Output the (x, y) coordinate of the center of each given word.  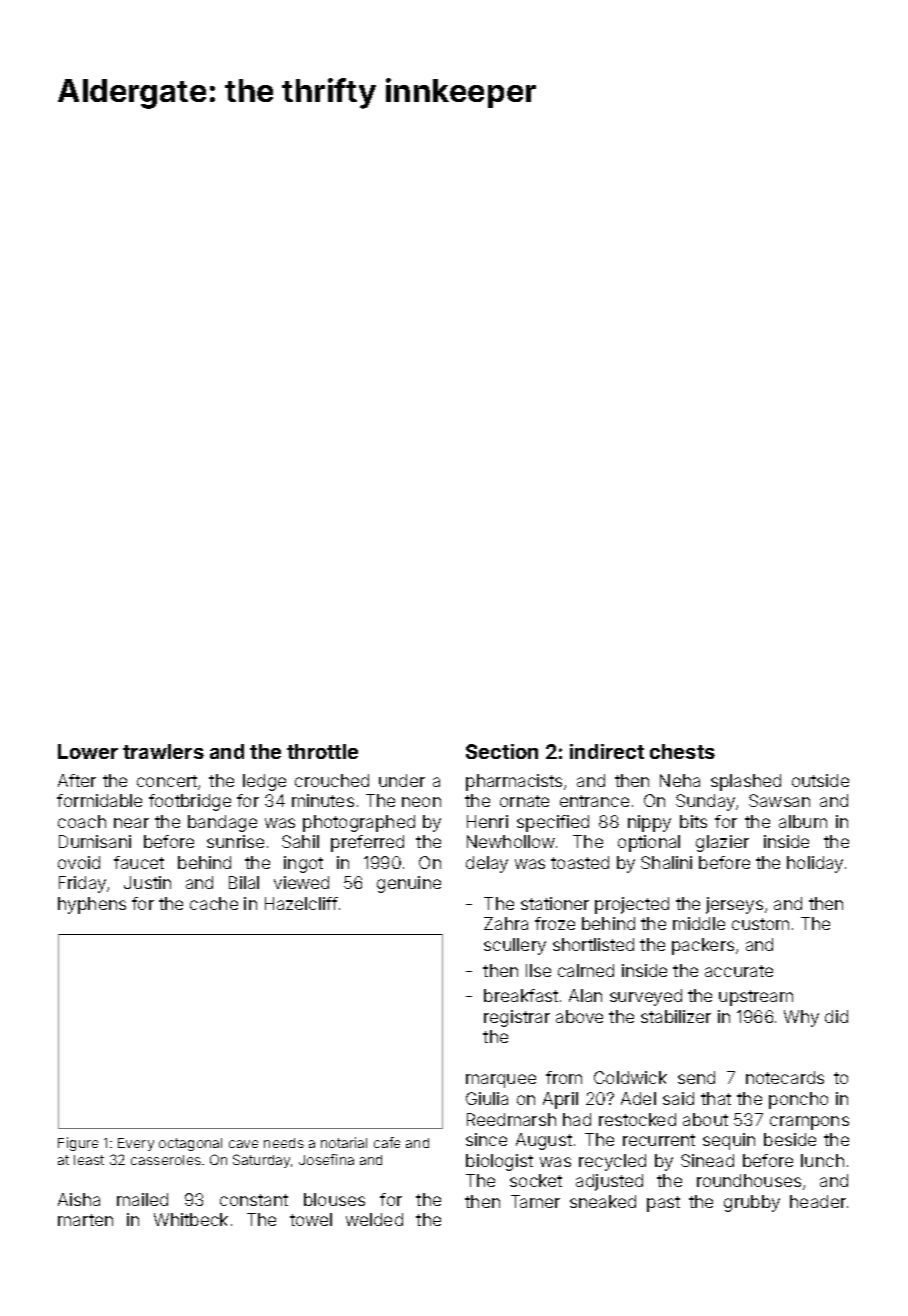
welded (374, 1219)
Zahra (506, 923)
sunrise (235, 841)
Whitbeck (191, 1219)
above (579, 1016)
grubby (752, 1203)
